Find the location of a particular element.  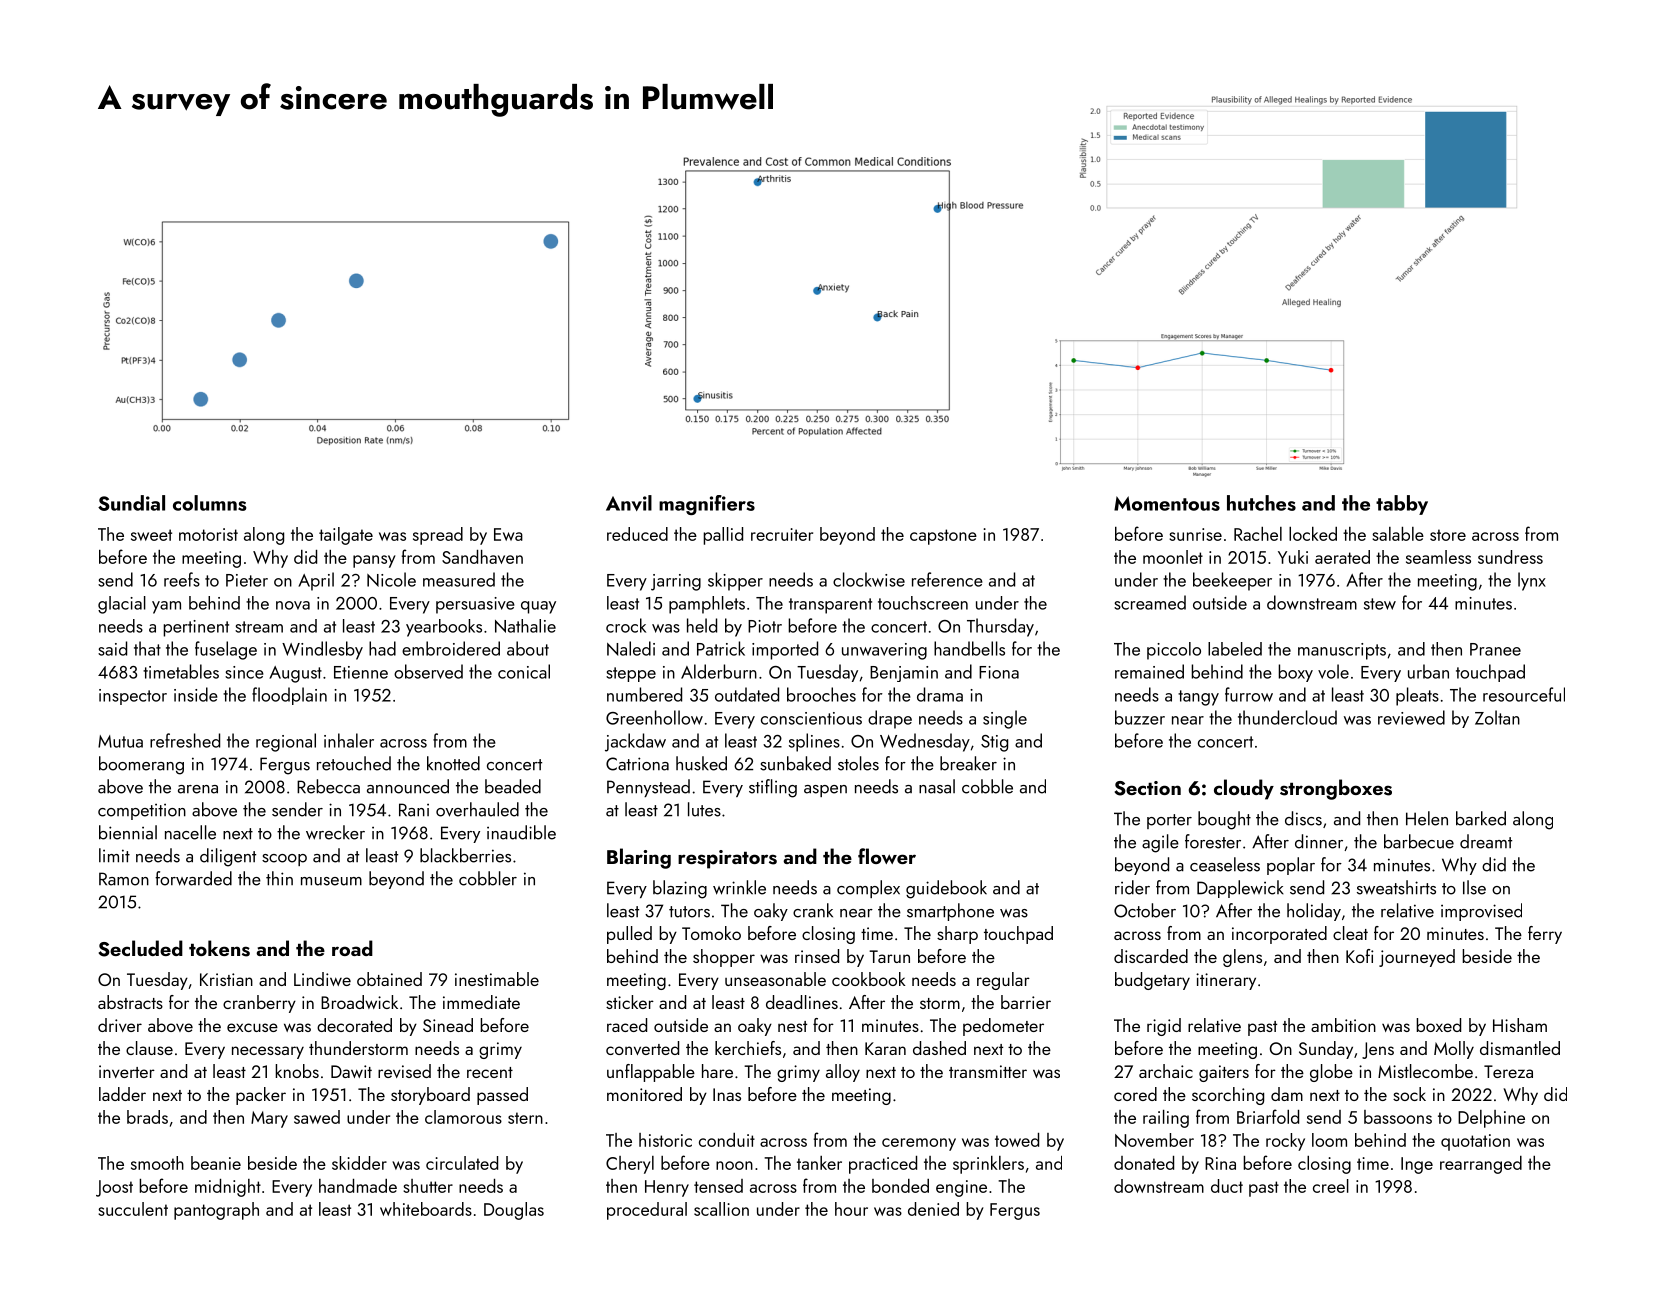

announced is located at coordinates (408, 786).
